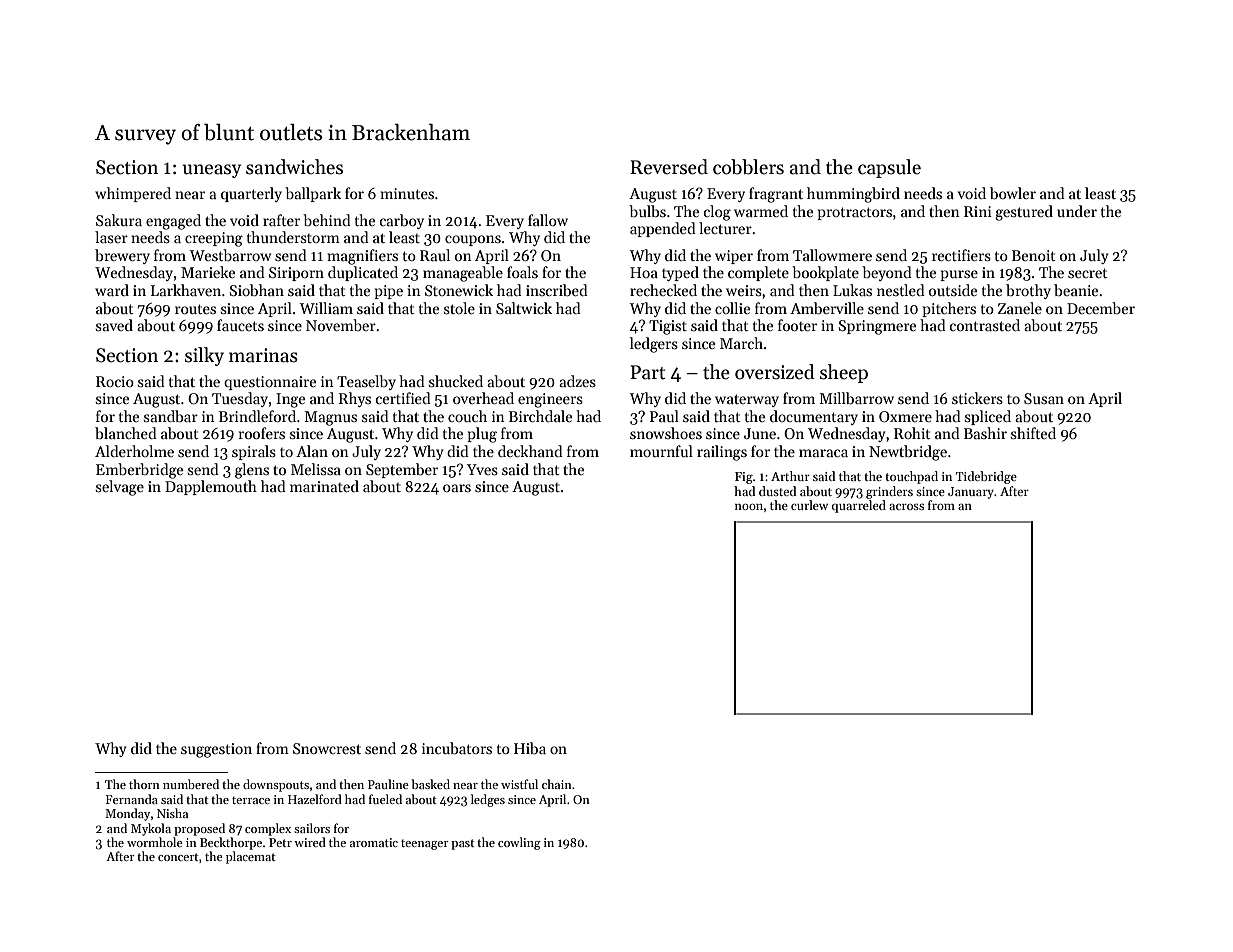  Describe the element at coordinates (463, 844) in the page. I see `past` at that location.
